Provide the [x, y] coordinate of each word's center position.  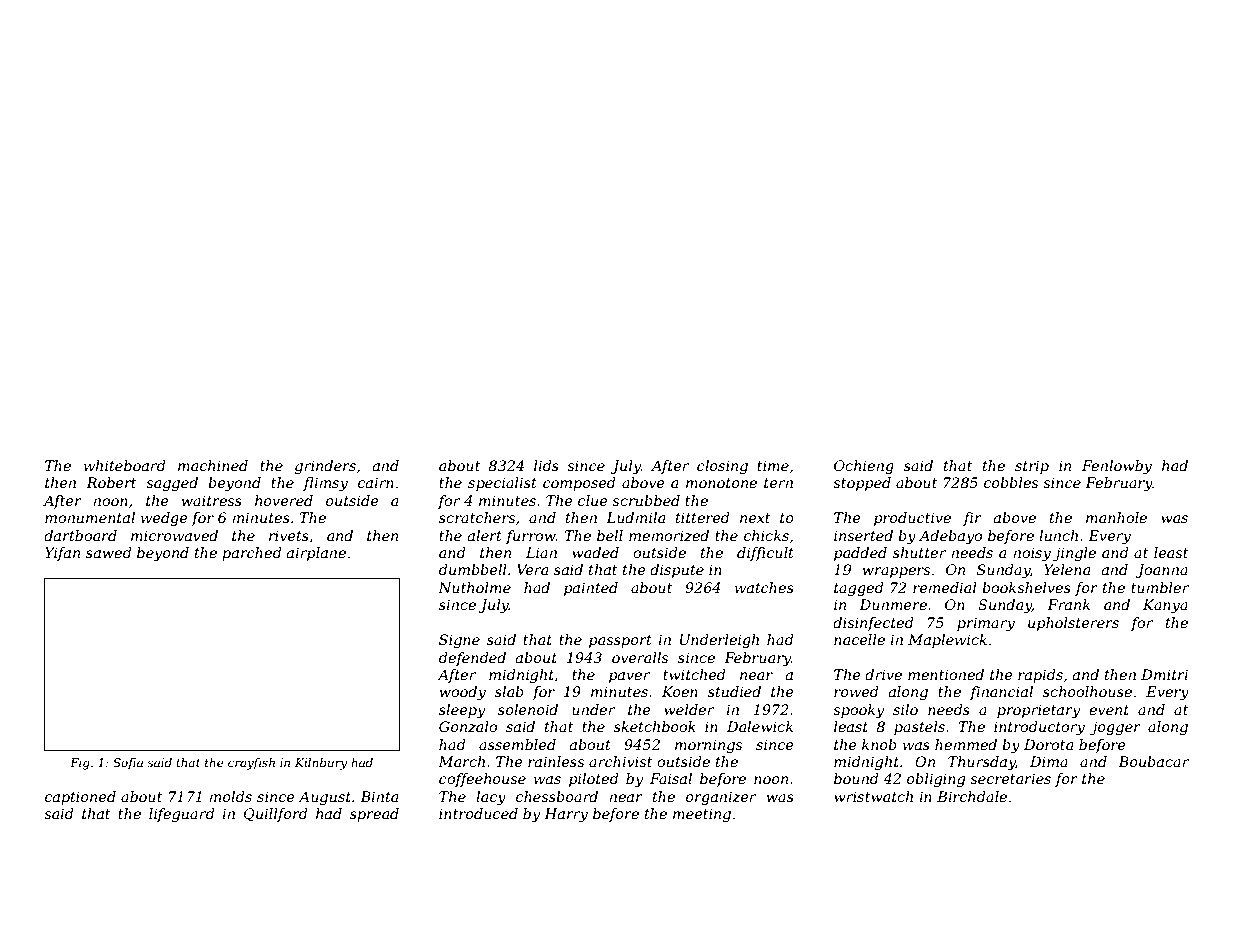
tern [778, 483]
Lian [541, 552]
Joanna [1162, 571]
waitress [212, 500]
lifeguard [182, 815]
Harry [566, 815]
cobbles [1011, 482]
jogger [1115, 728]
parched [252, 554]
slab [509, 691]
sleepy [462, 711]
